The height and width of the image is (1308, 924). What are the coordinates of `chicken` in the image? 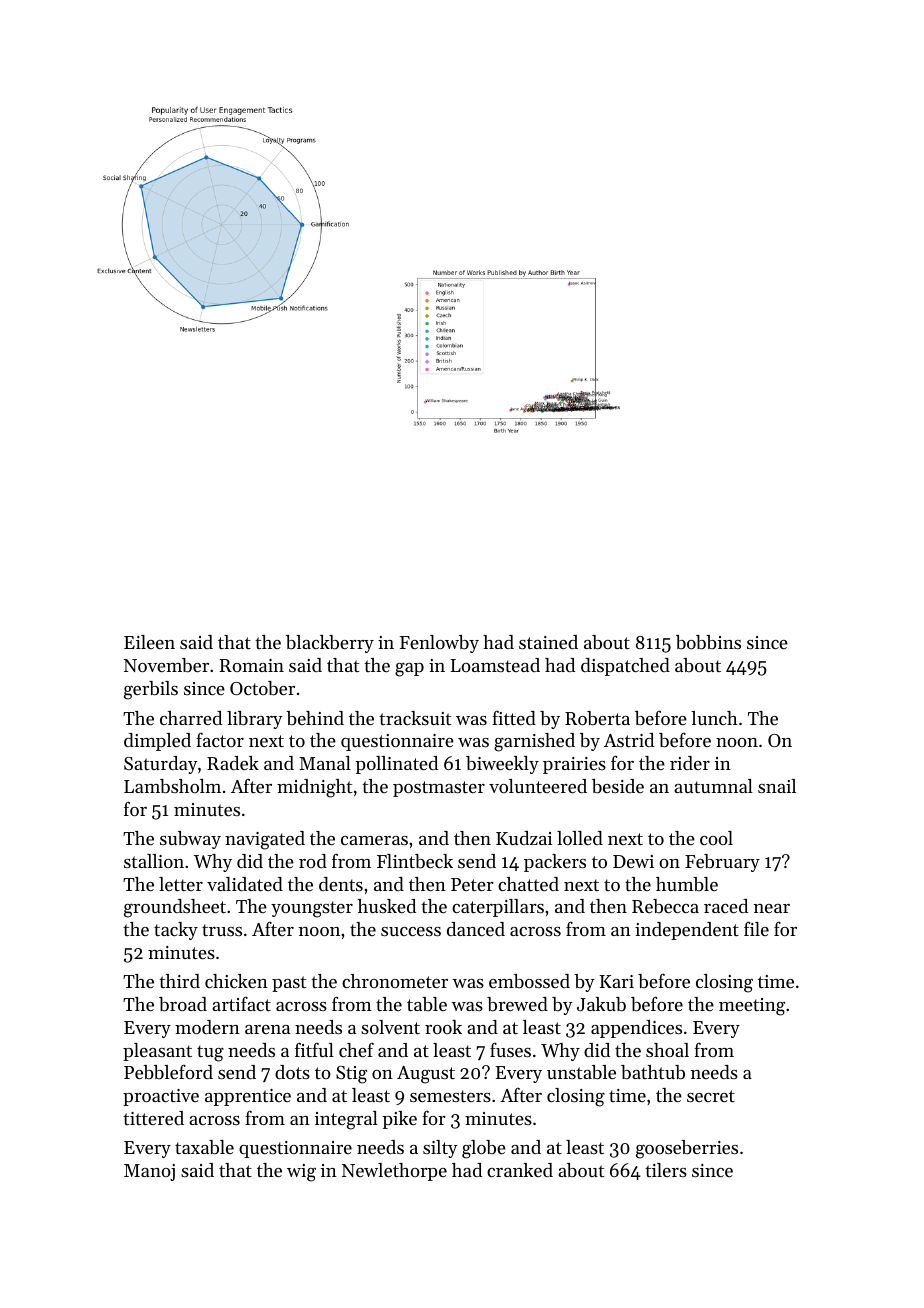 It's located at (236, 981).
